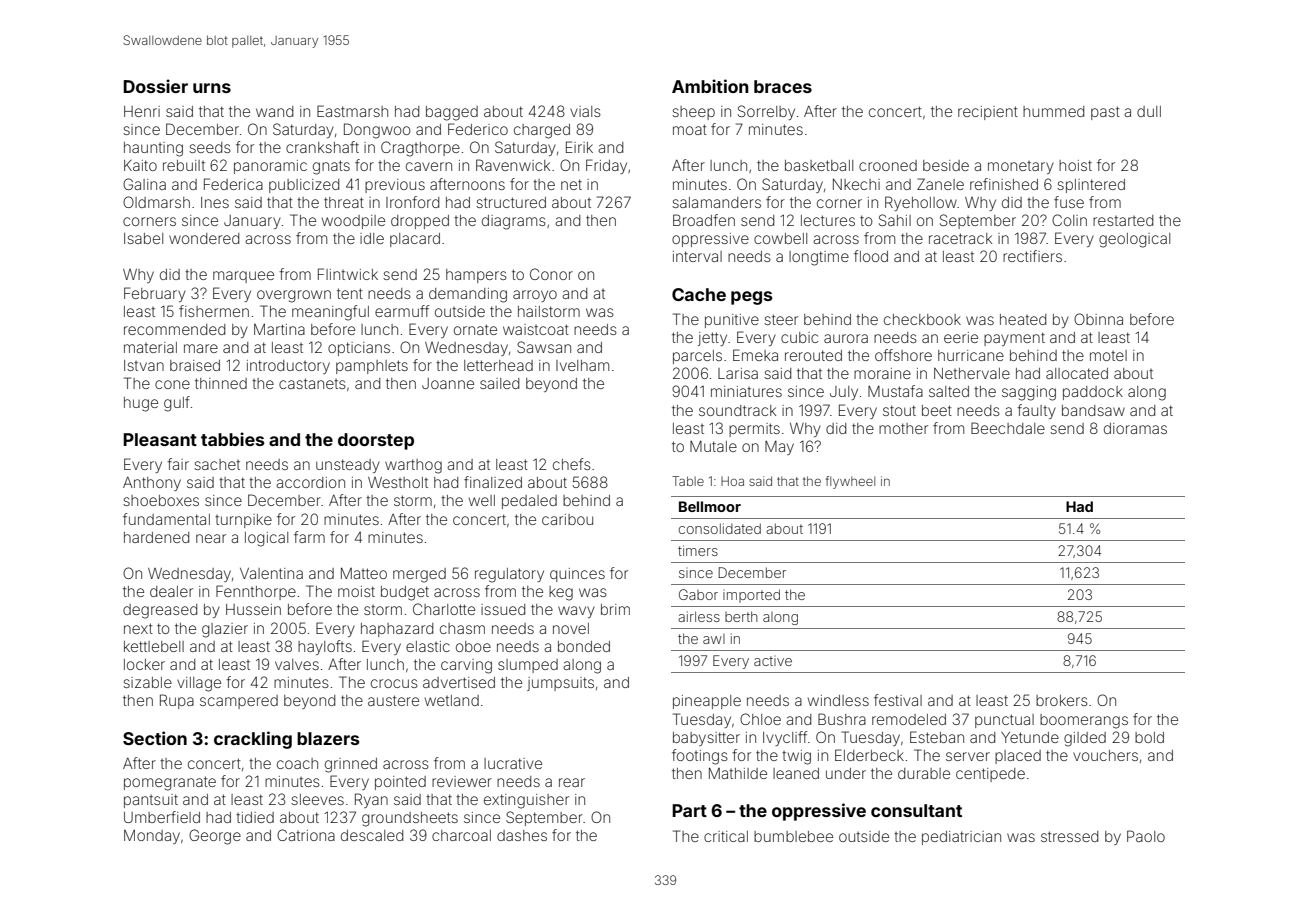 Image resolution: width=1308 pixels, height=924 pixels. What do you see at coordinates (819, 258) in the screenshot?
I see `longtime` at bounding box center [819, 258].
